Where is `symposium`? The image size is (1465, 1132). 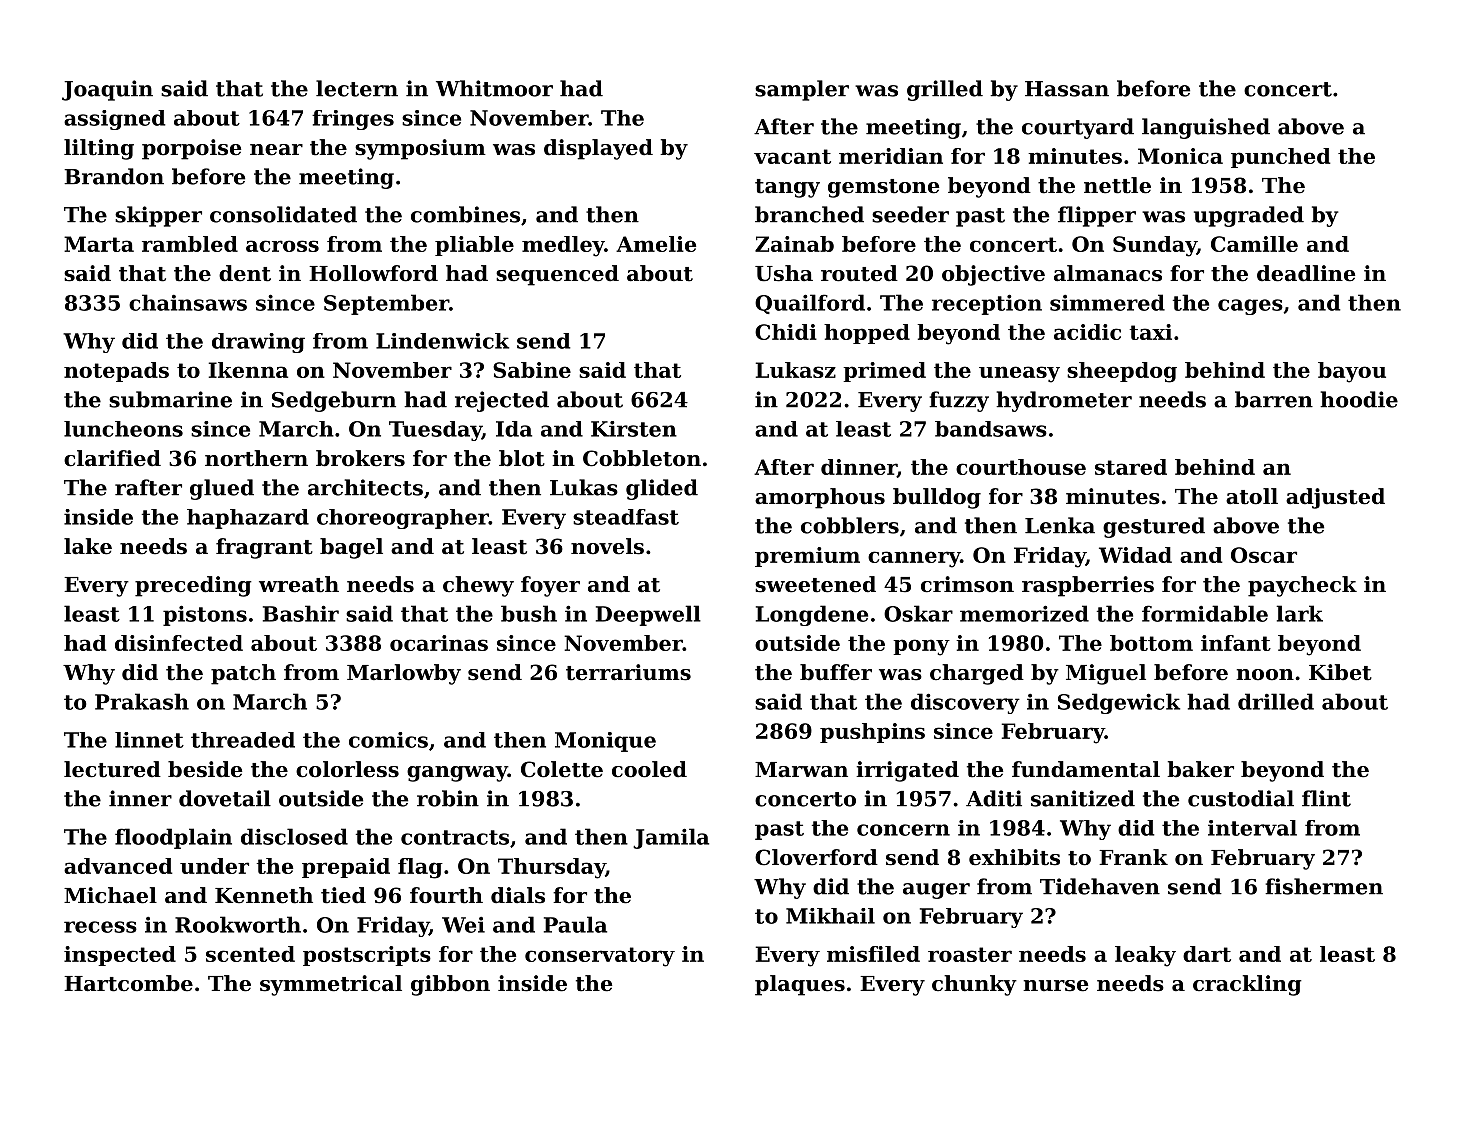
symposium is located at coordinates (420, 149).
